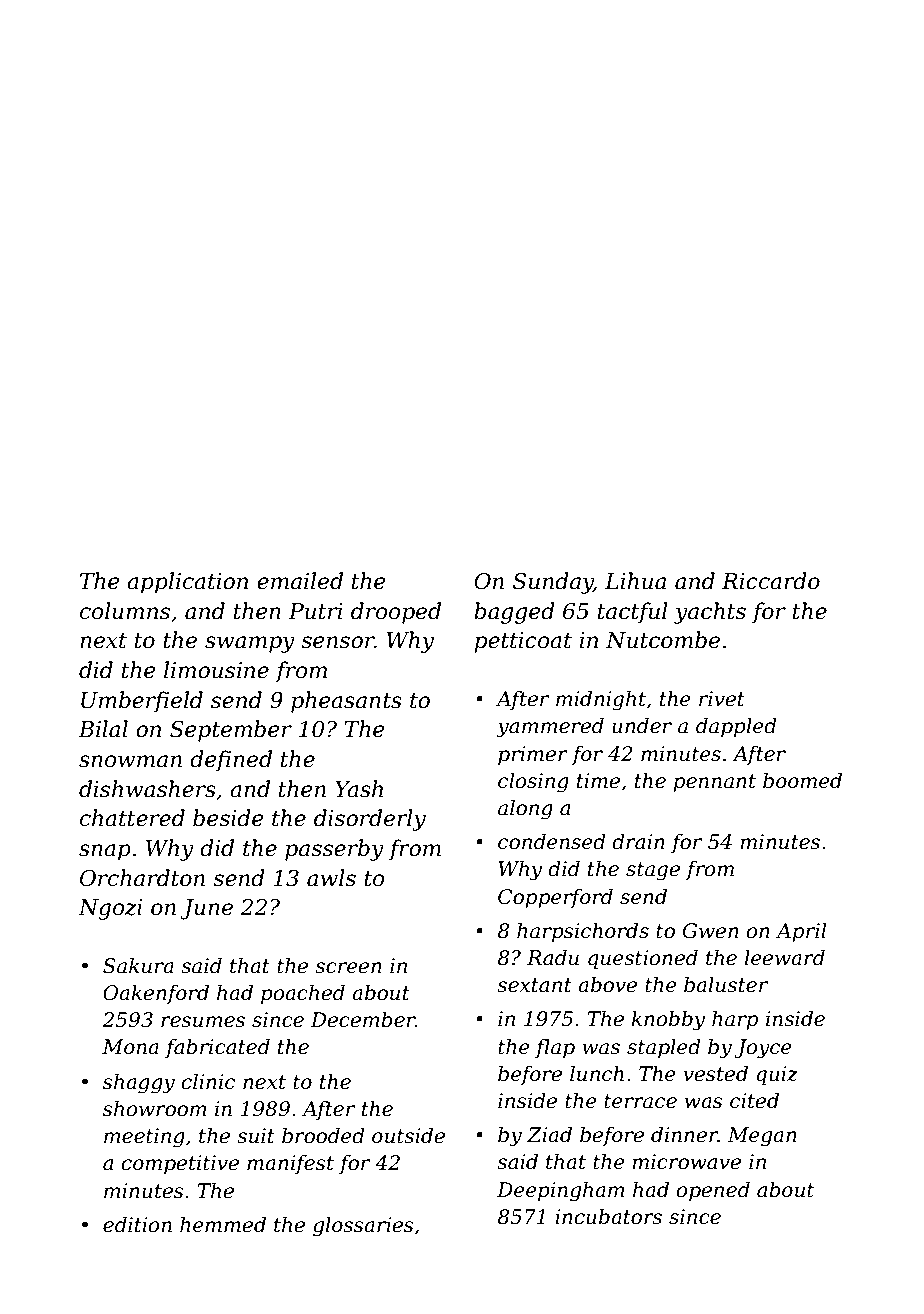  I want to click on Riccardo, so click(771, 581).
